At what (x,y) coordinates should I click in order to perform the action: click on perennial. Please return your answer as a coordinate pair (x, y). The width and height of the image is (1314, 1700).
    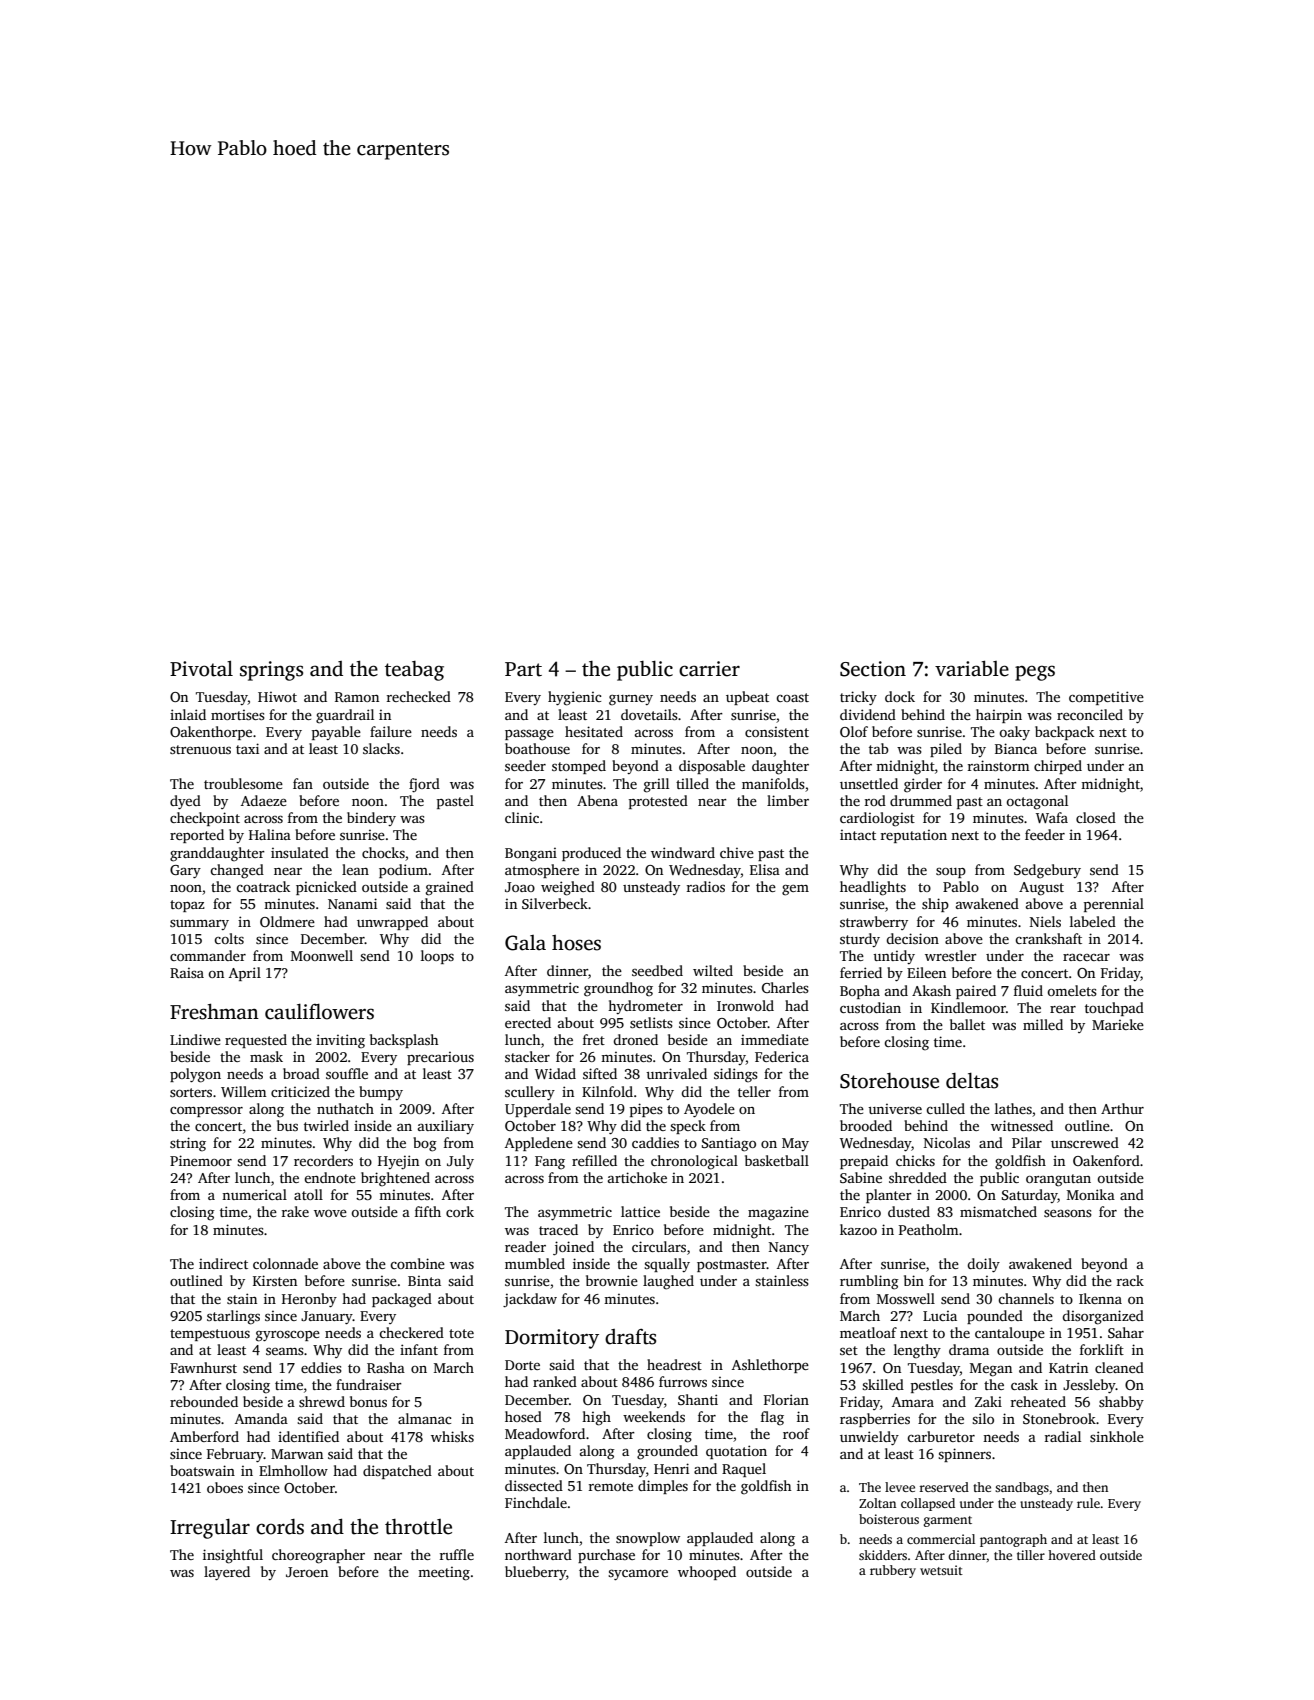
    Looking at the image, I should click on (1114, 905).
